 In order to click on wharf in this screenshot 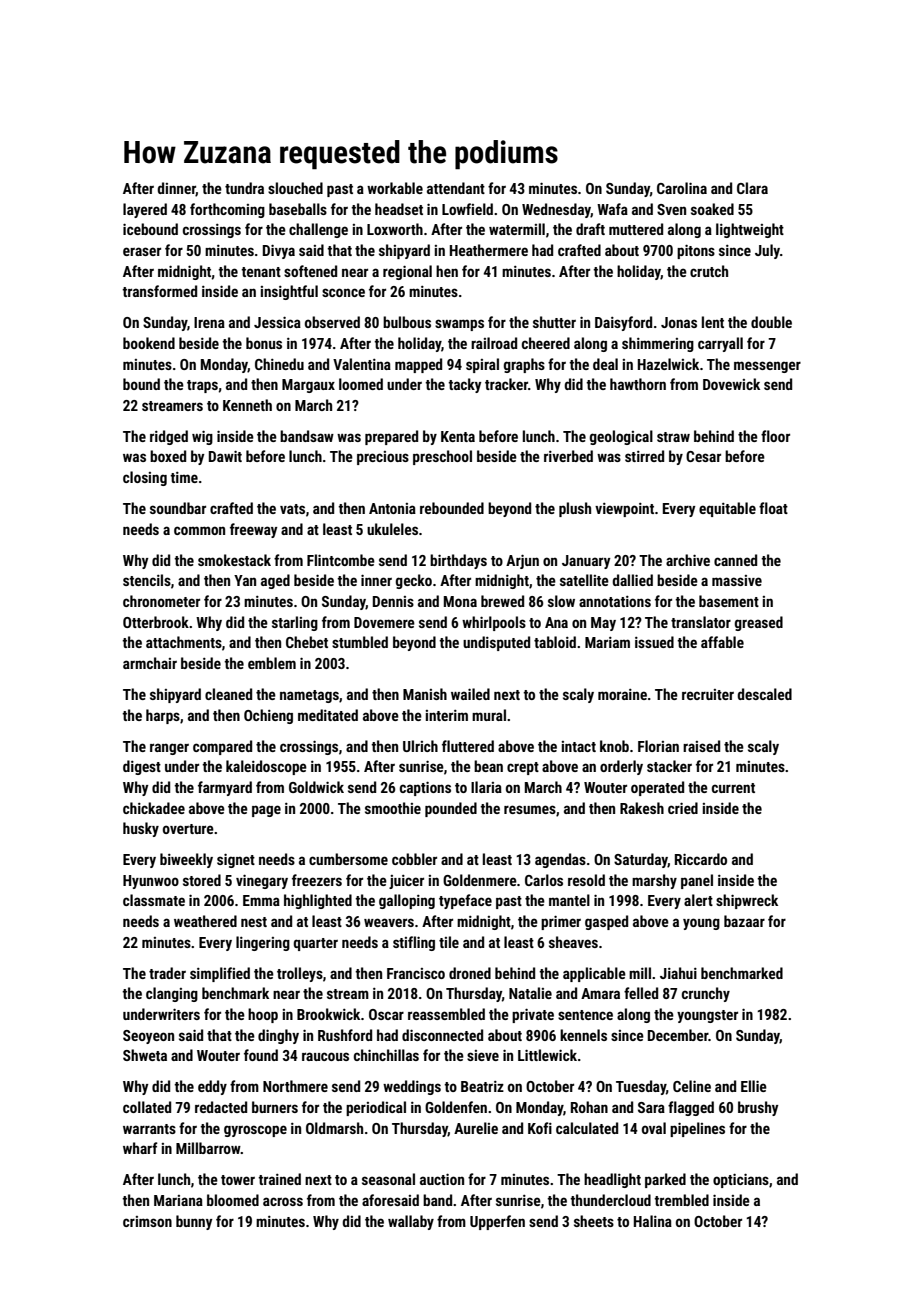, I will do `click(140, 1148)`.
